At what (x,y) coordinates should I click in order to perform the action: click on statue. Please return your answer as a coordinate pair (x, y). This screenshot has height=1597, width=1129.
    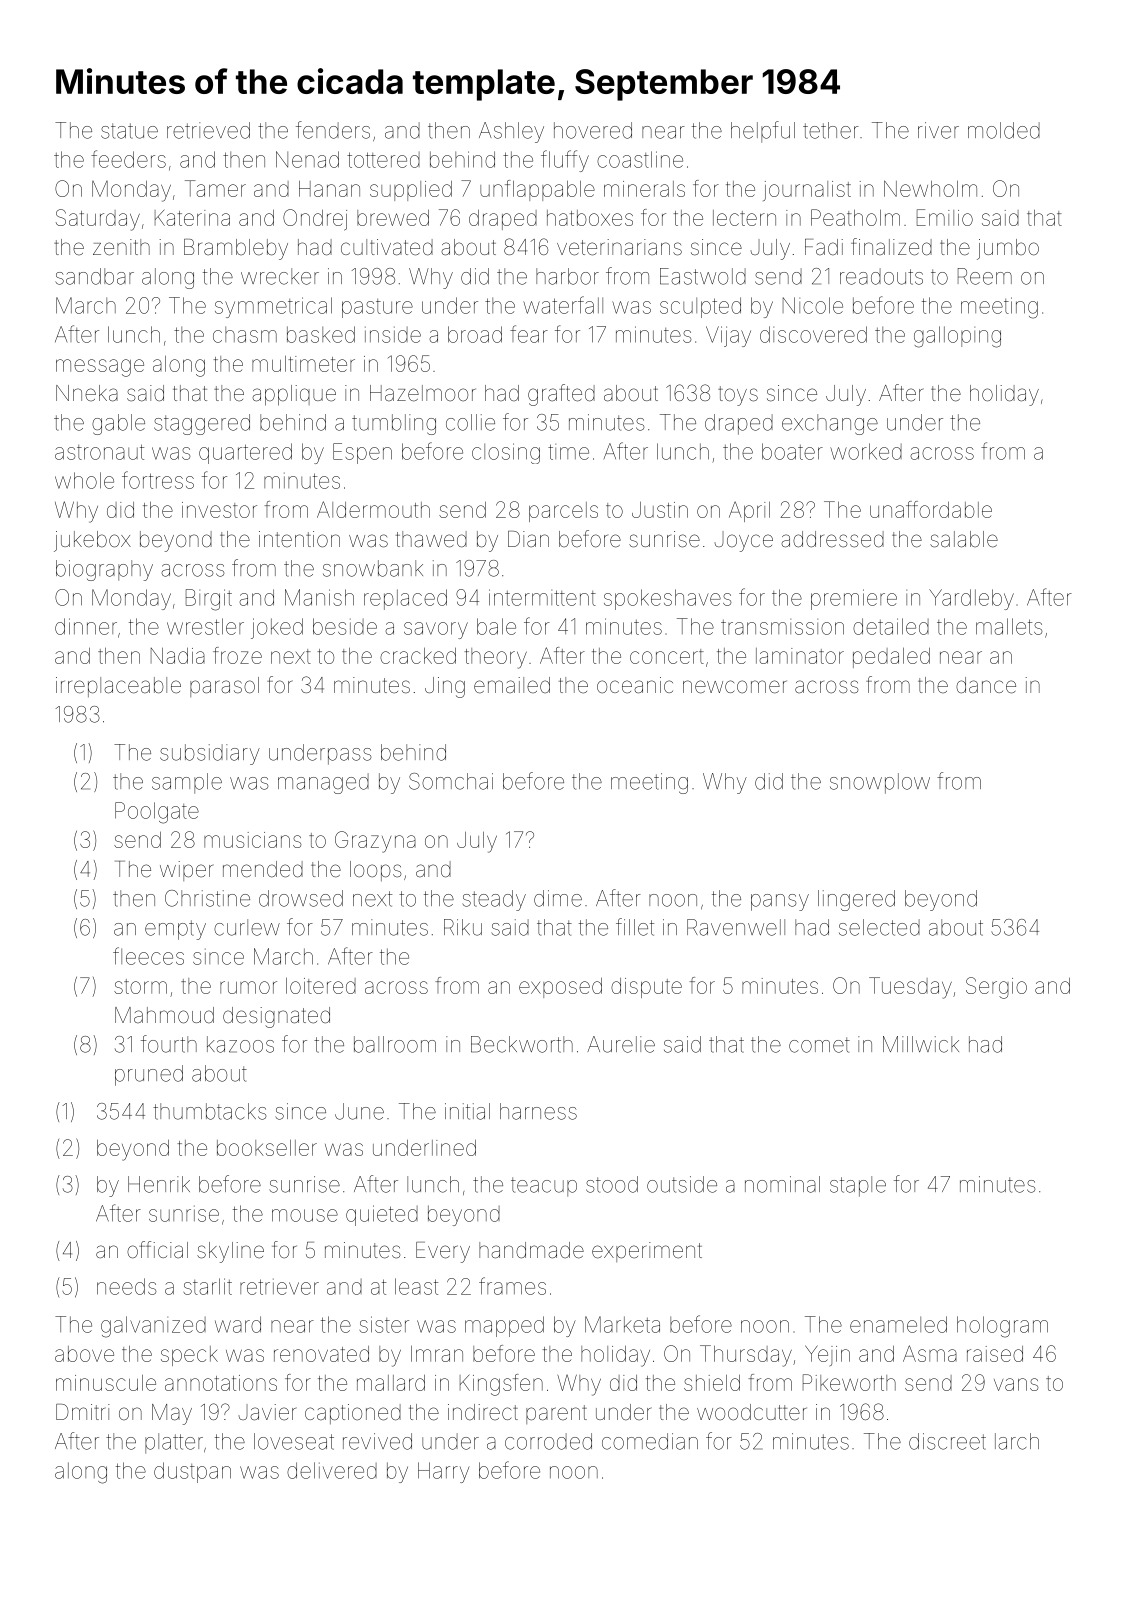
    Looking at the image, I should click on (129, 131).
